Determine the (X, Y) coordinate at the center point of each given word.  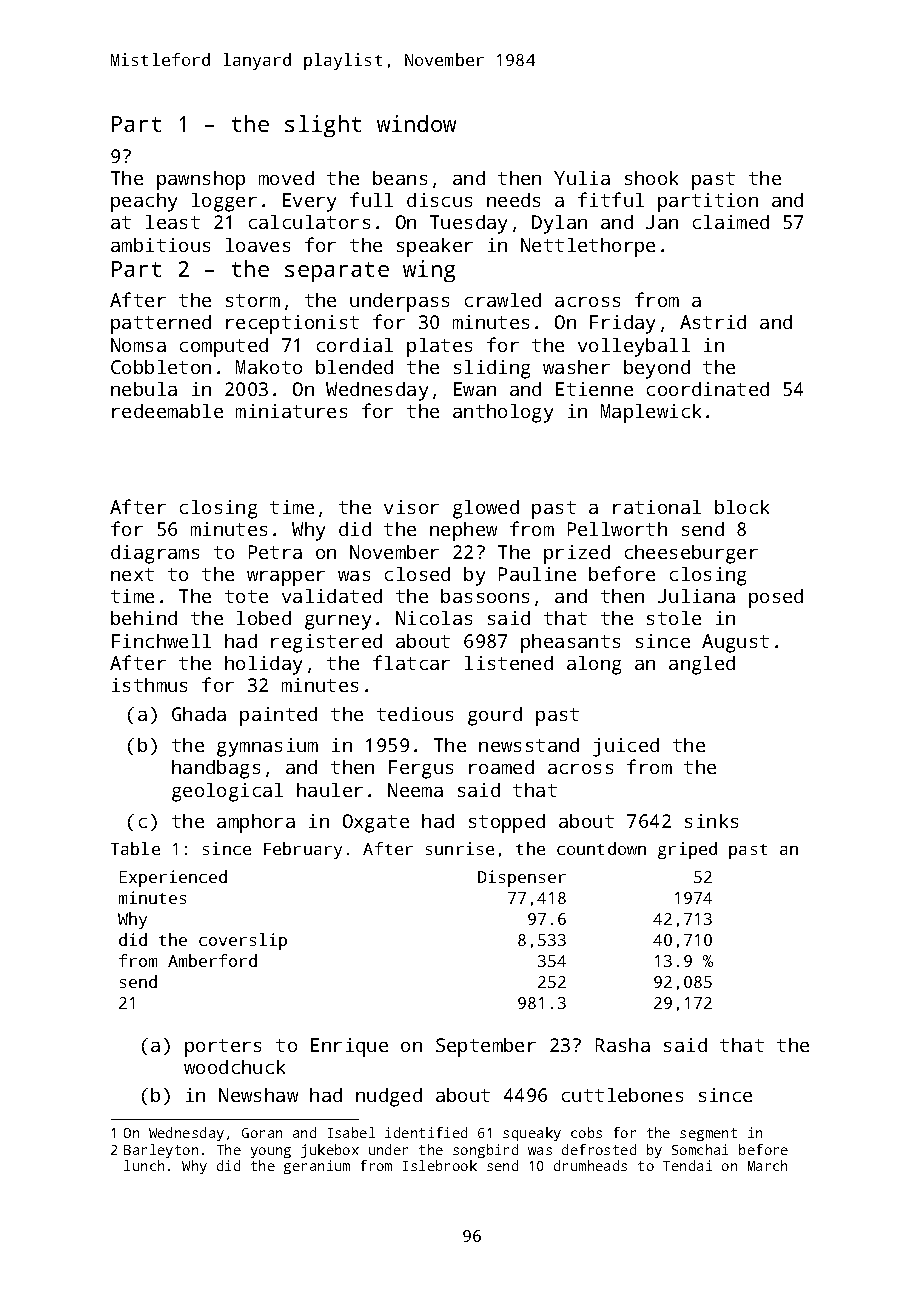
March (767, 1165)
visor (411, 507)
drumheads (590, 1165)
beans (400, 178)
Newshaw (258, 1095)
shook (651, 178)
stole (674, 618)
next (132, 574)
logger (224, 202)
